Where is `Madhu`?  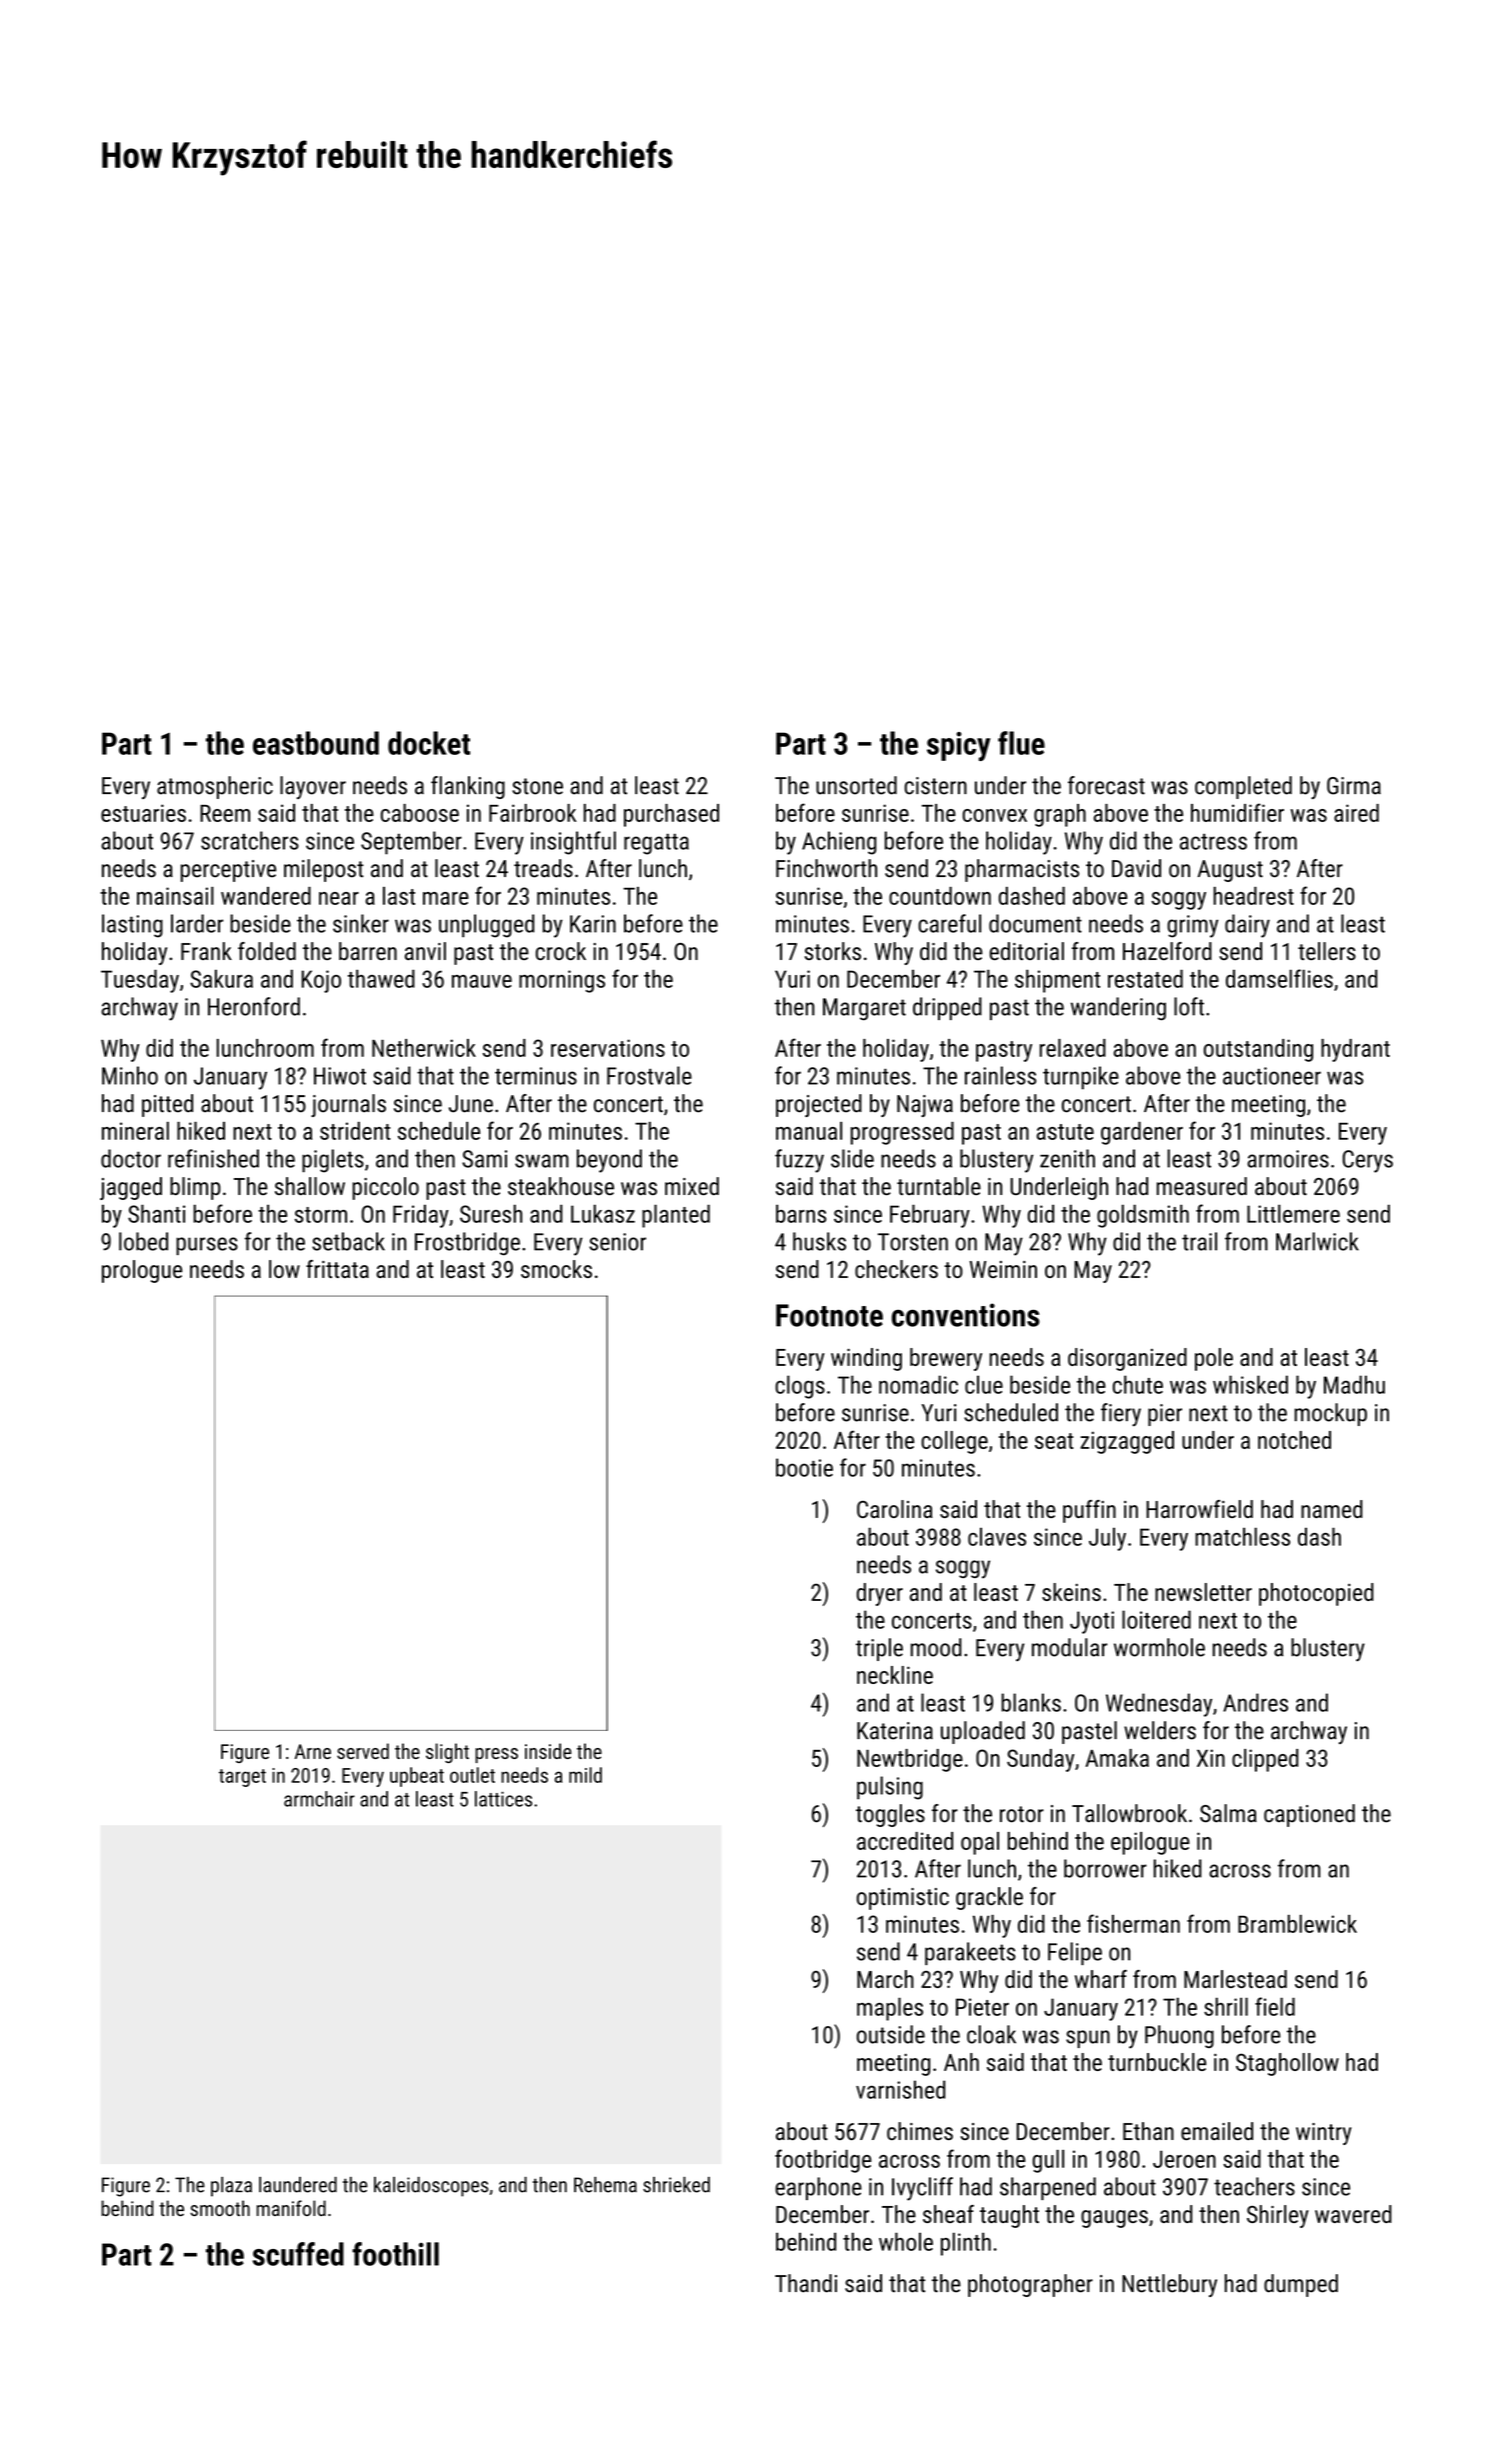 Madhu is located at coordinates (1354, 1384).
